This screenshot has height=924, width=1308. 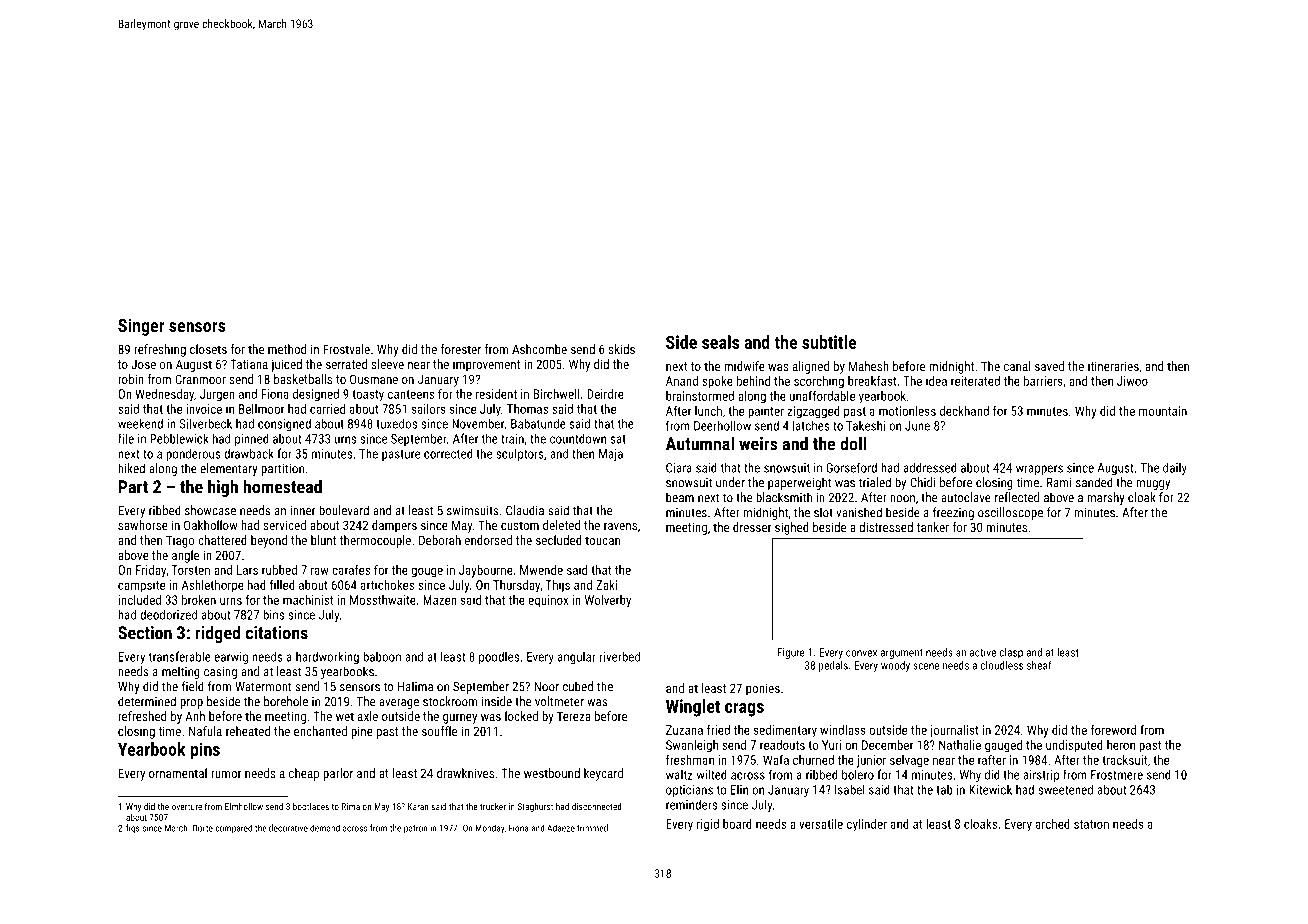 What do you see at coordinates (415, 829) in the screenshot?
I see `patron` at bounding box center [415, 829].
